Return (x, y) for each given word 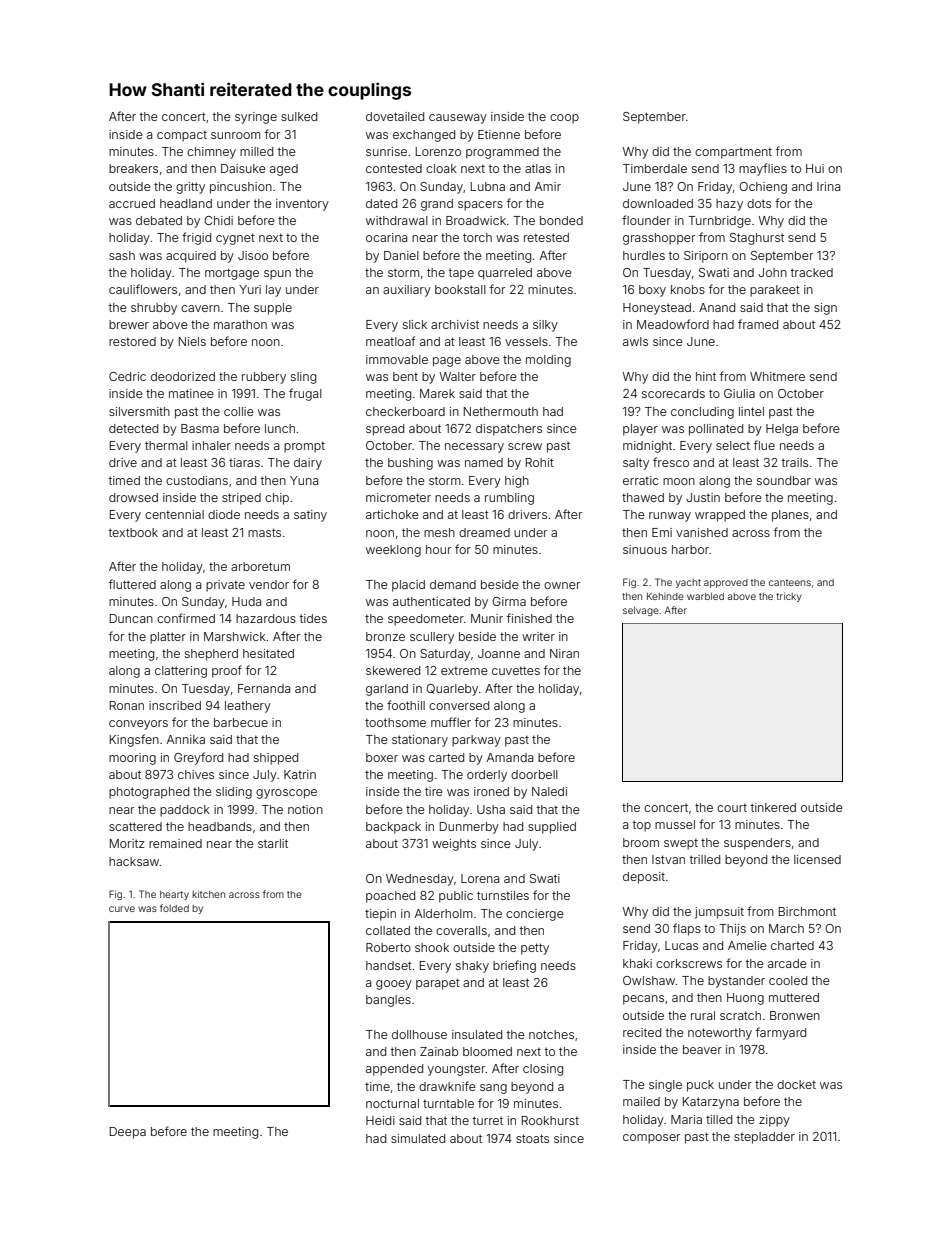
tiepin (380, 915)
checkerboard (405, 411)
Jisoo (253, 255)
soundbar (784, 480)
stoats (532, 1138)
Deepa (128, 1133)
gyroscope (286, 794)
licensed (817, 859)
